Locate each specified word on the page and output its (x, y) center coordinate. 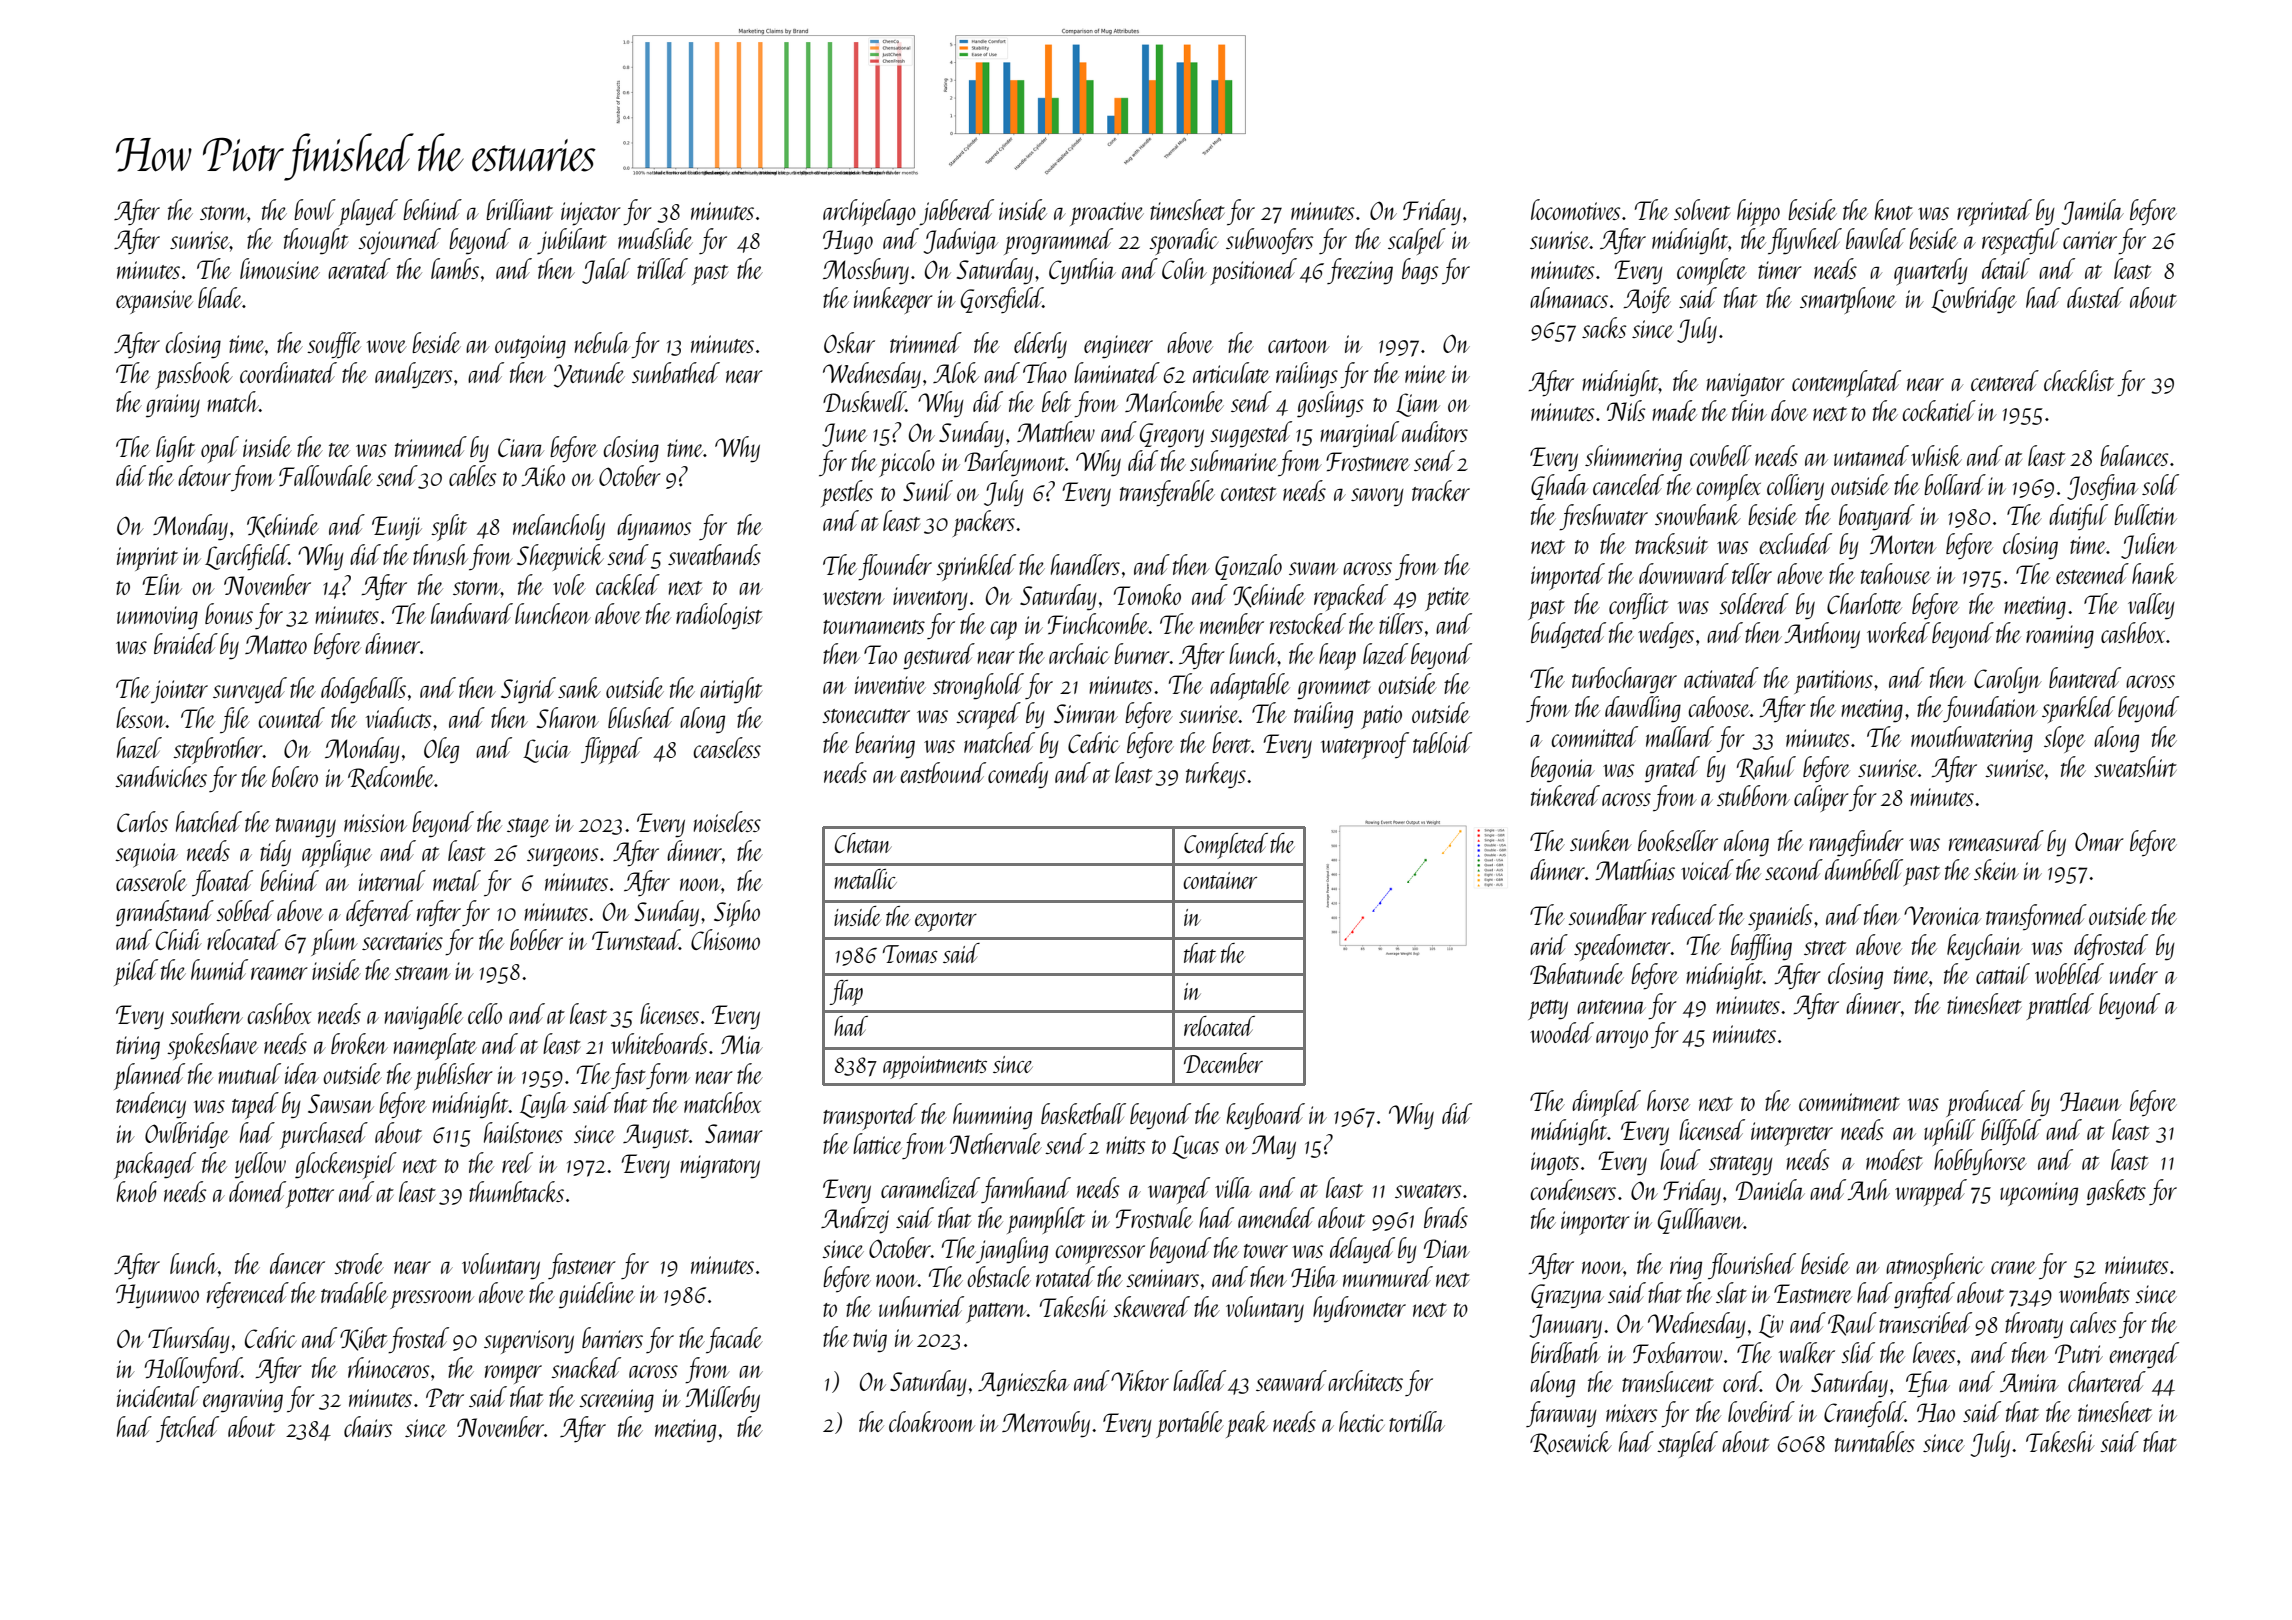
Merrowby (1046, 1424)
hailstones (523, 1132)
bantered (2085, 677)
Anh (1868, 1189)
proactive (1107, 214)
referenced (248, 1295)
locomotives (1575, 209)
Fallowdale (326, 475)
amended (1276, 1217)
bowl (315, 209)
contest (1248, 494)
